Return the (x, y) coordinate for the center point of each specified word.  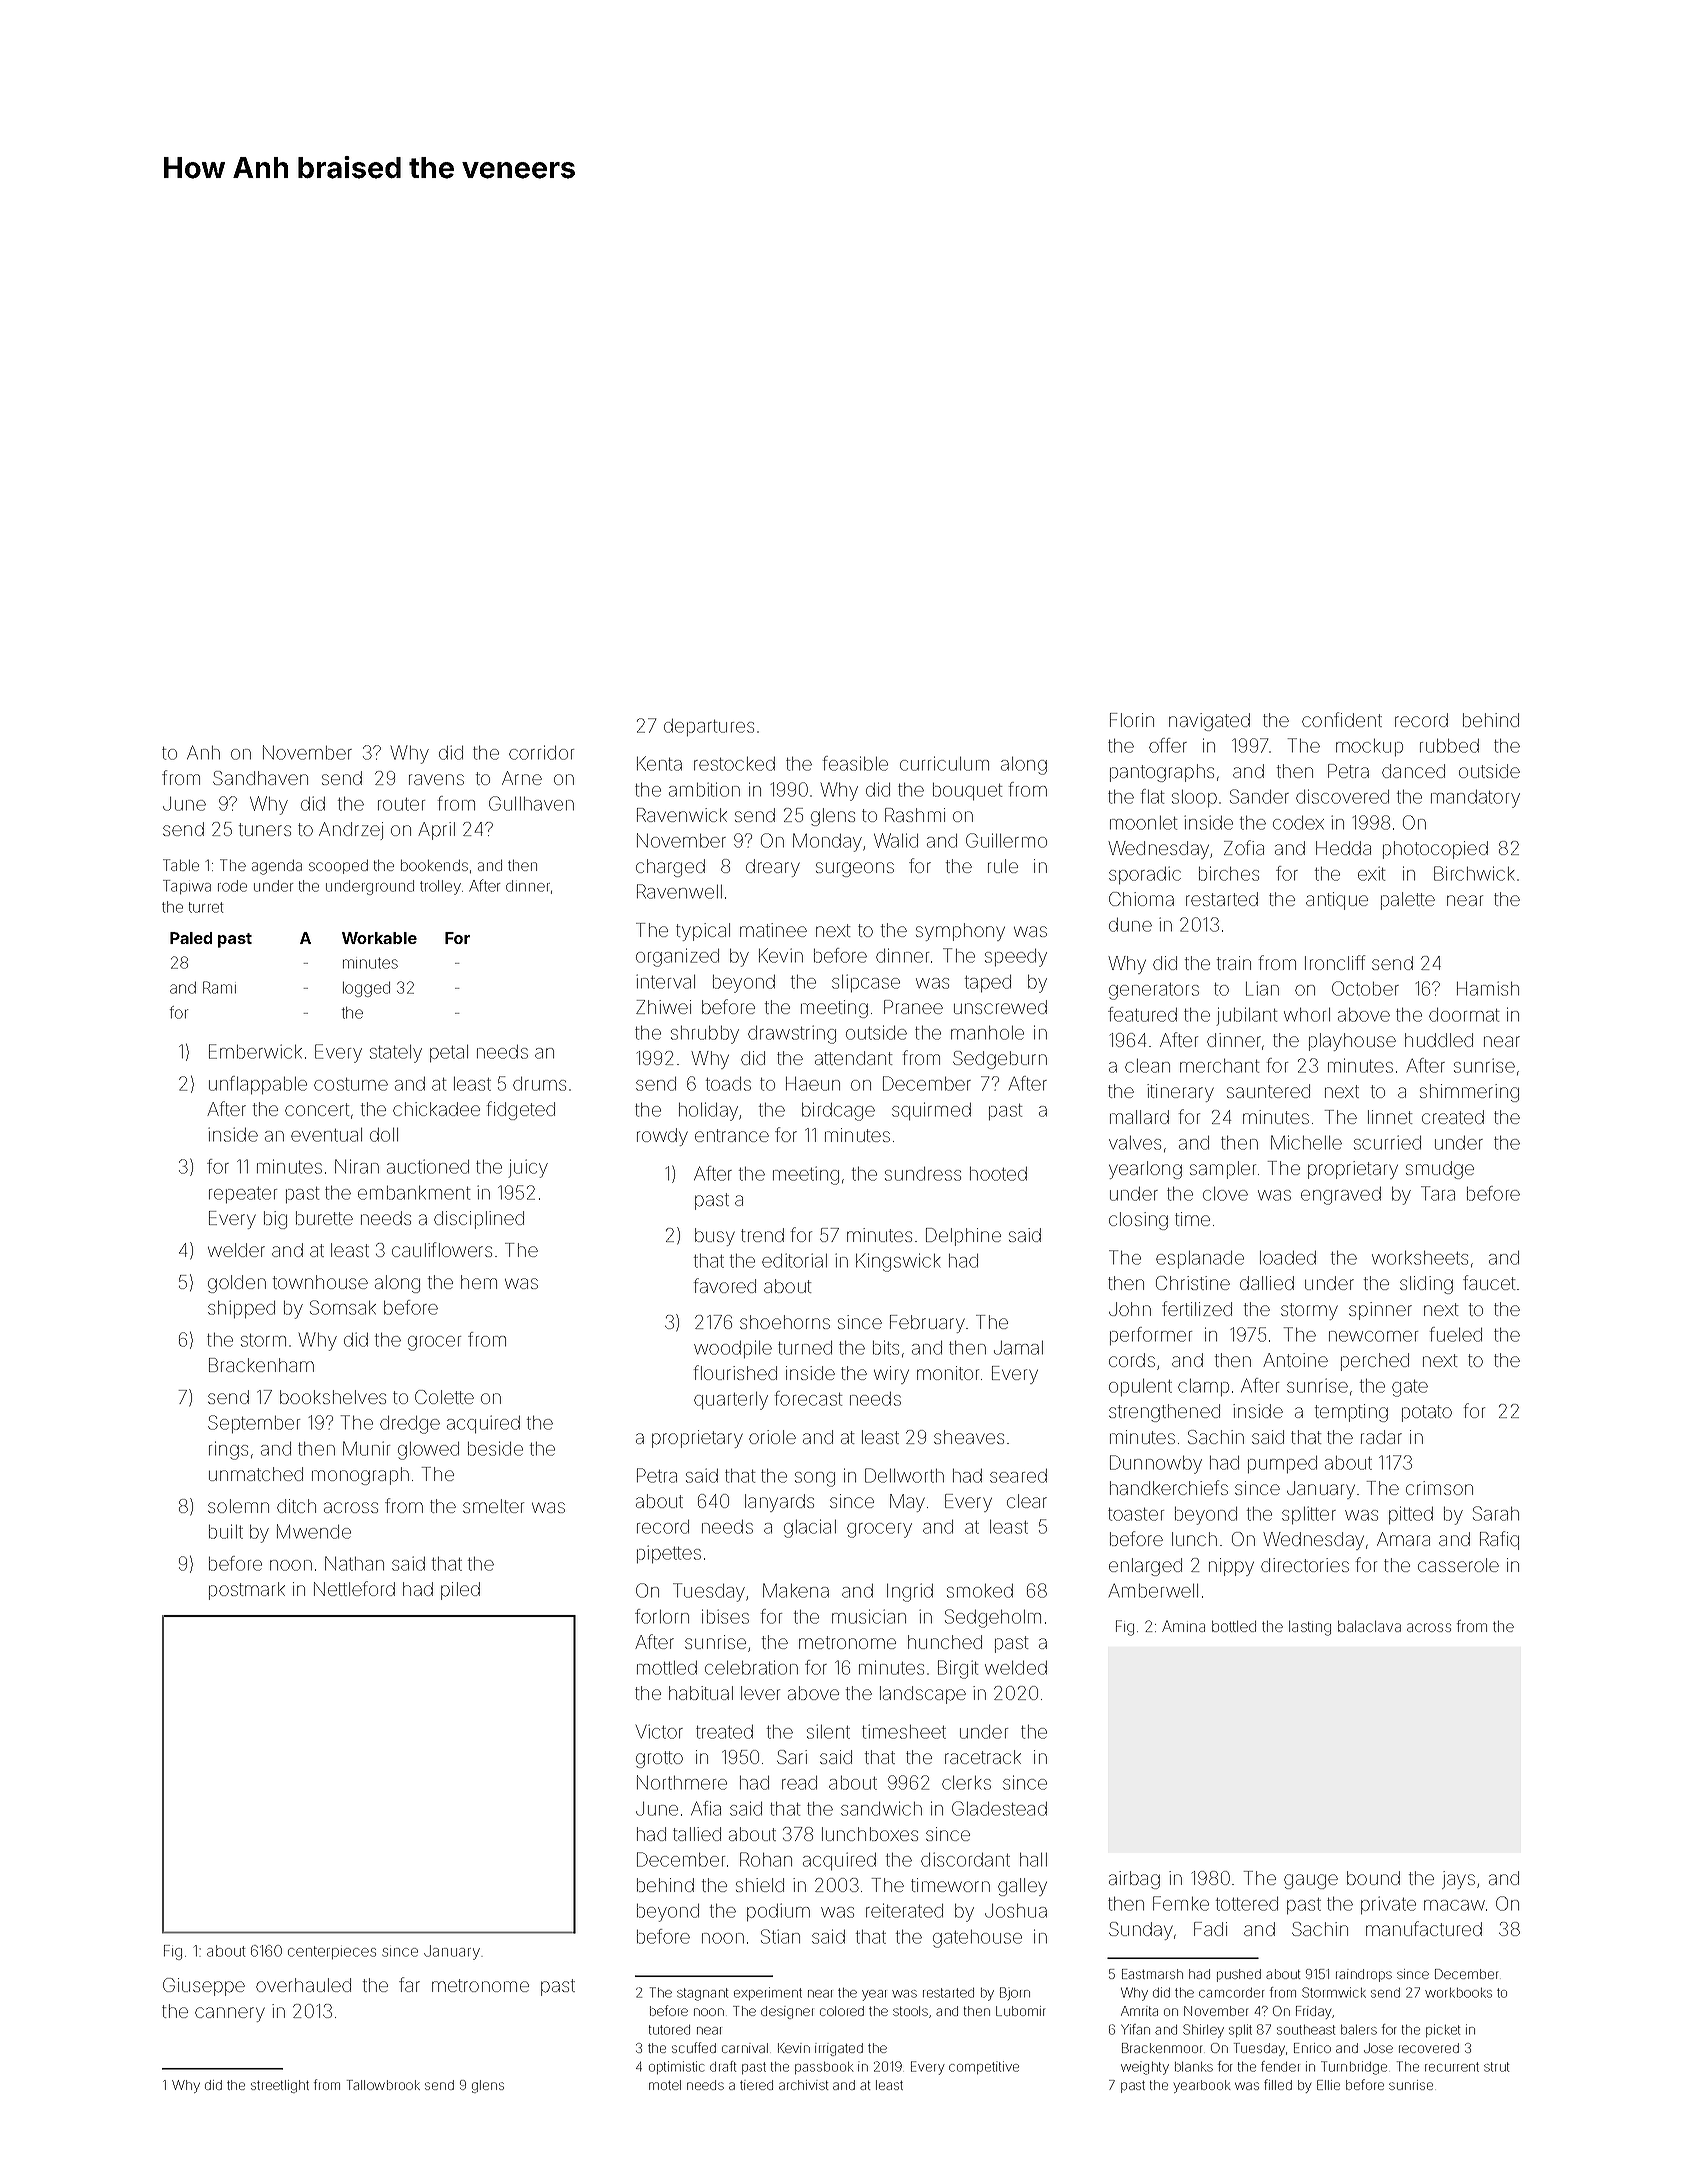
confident (1342, 719)
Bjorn (1015, 1993)
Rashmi (915, 815)
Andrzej (351, 831)
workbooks (1458, 1993)
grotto (659, 1759)
